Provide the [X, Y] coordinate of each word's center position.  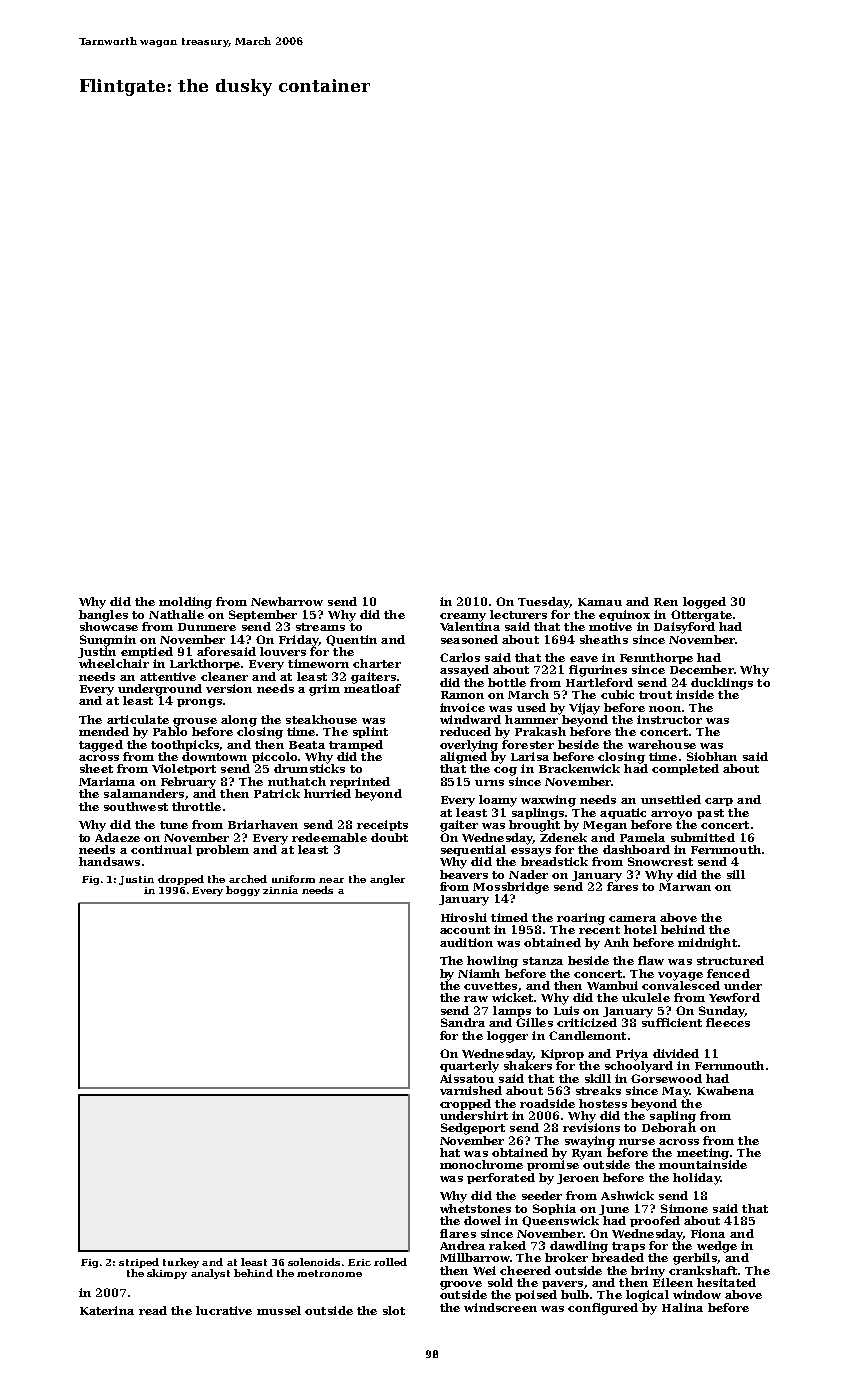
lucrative [224, 1310]
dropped [181, 880]
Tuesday [543, 603]
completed [685, 769]
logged [704, 603]
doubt [389, 837]
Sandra [463, 1022]
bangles [103, 616]
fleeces [728, 1022]
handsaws [109, 861]
